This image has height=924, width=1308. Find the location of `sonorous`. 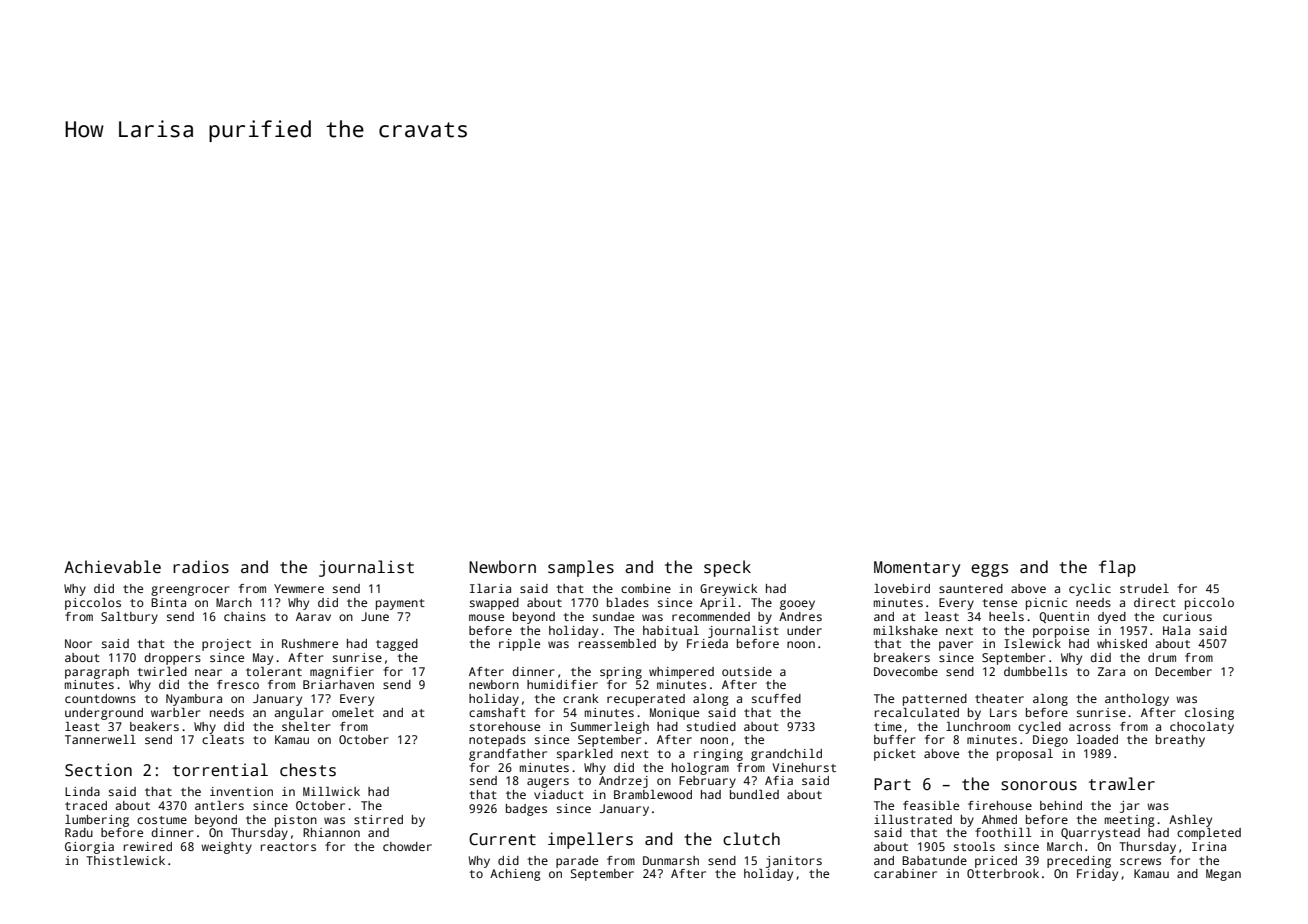

sonorous is located at coordinates (1039, 786).
